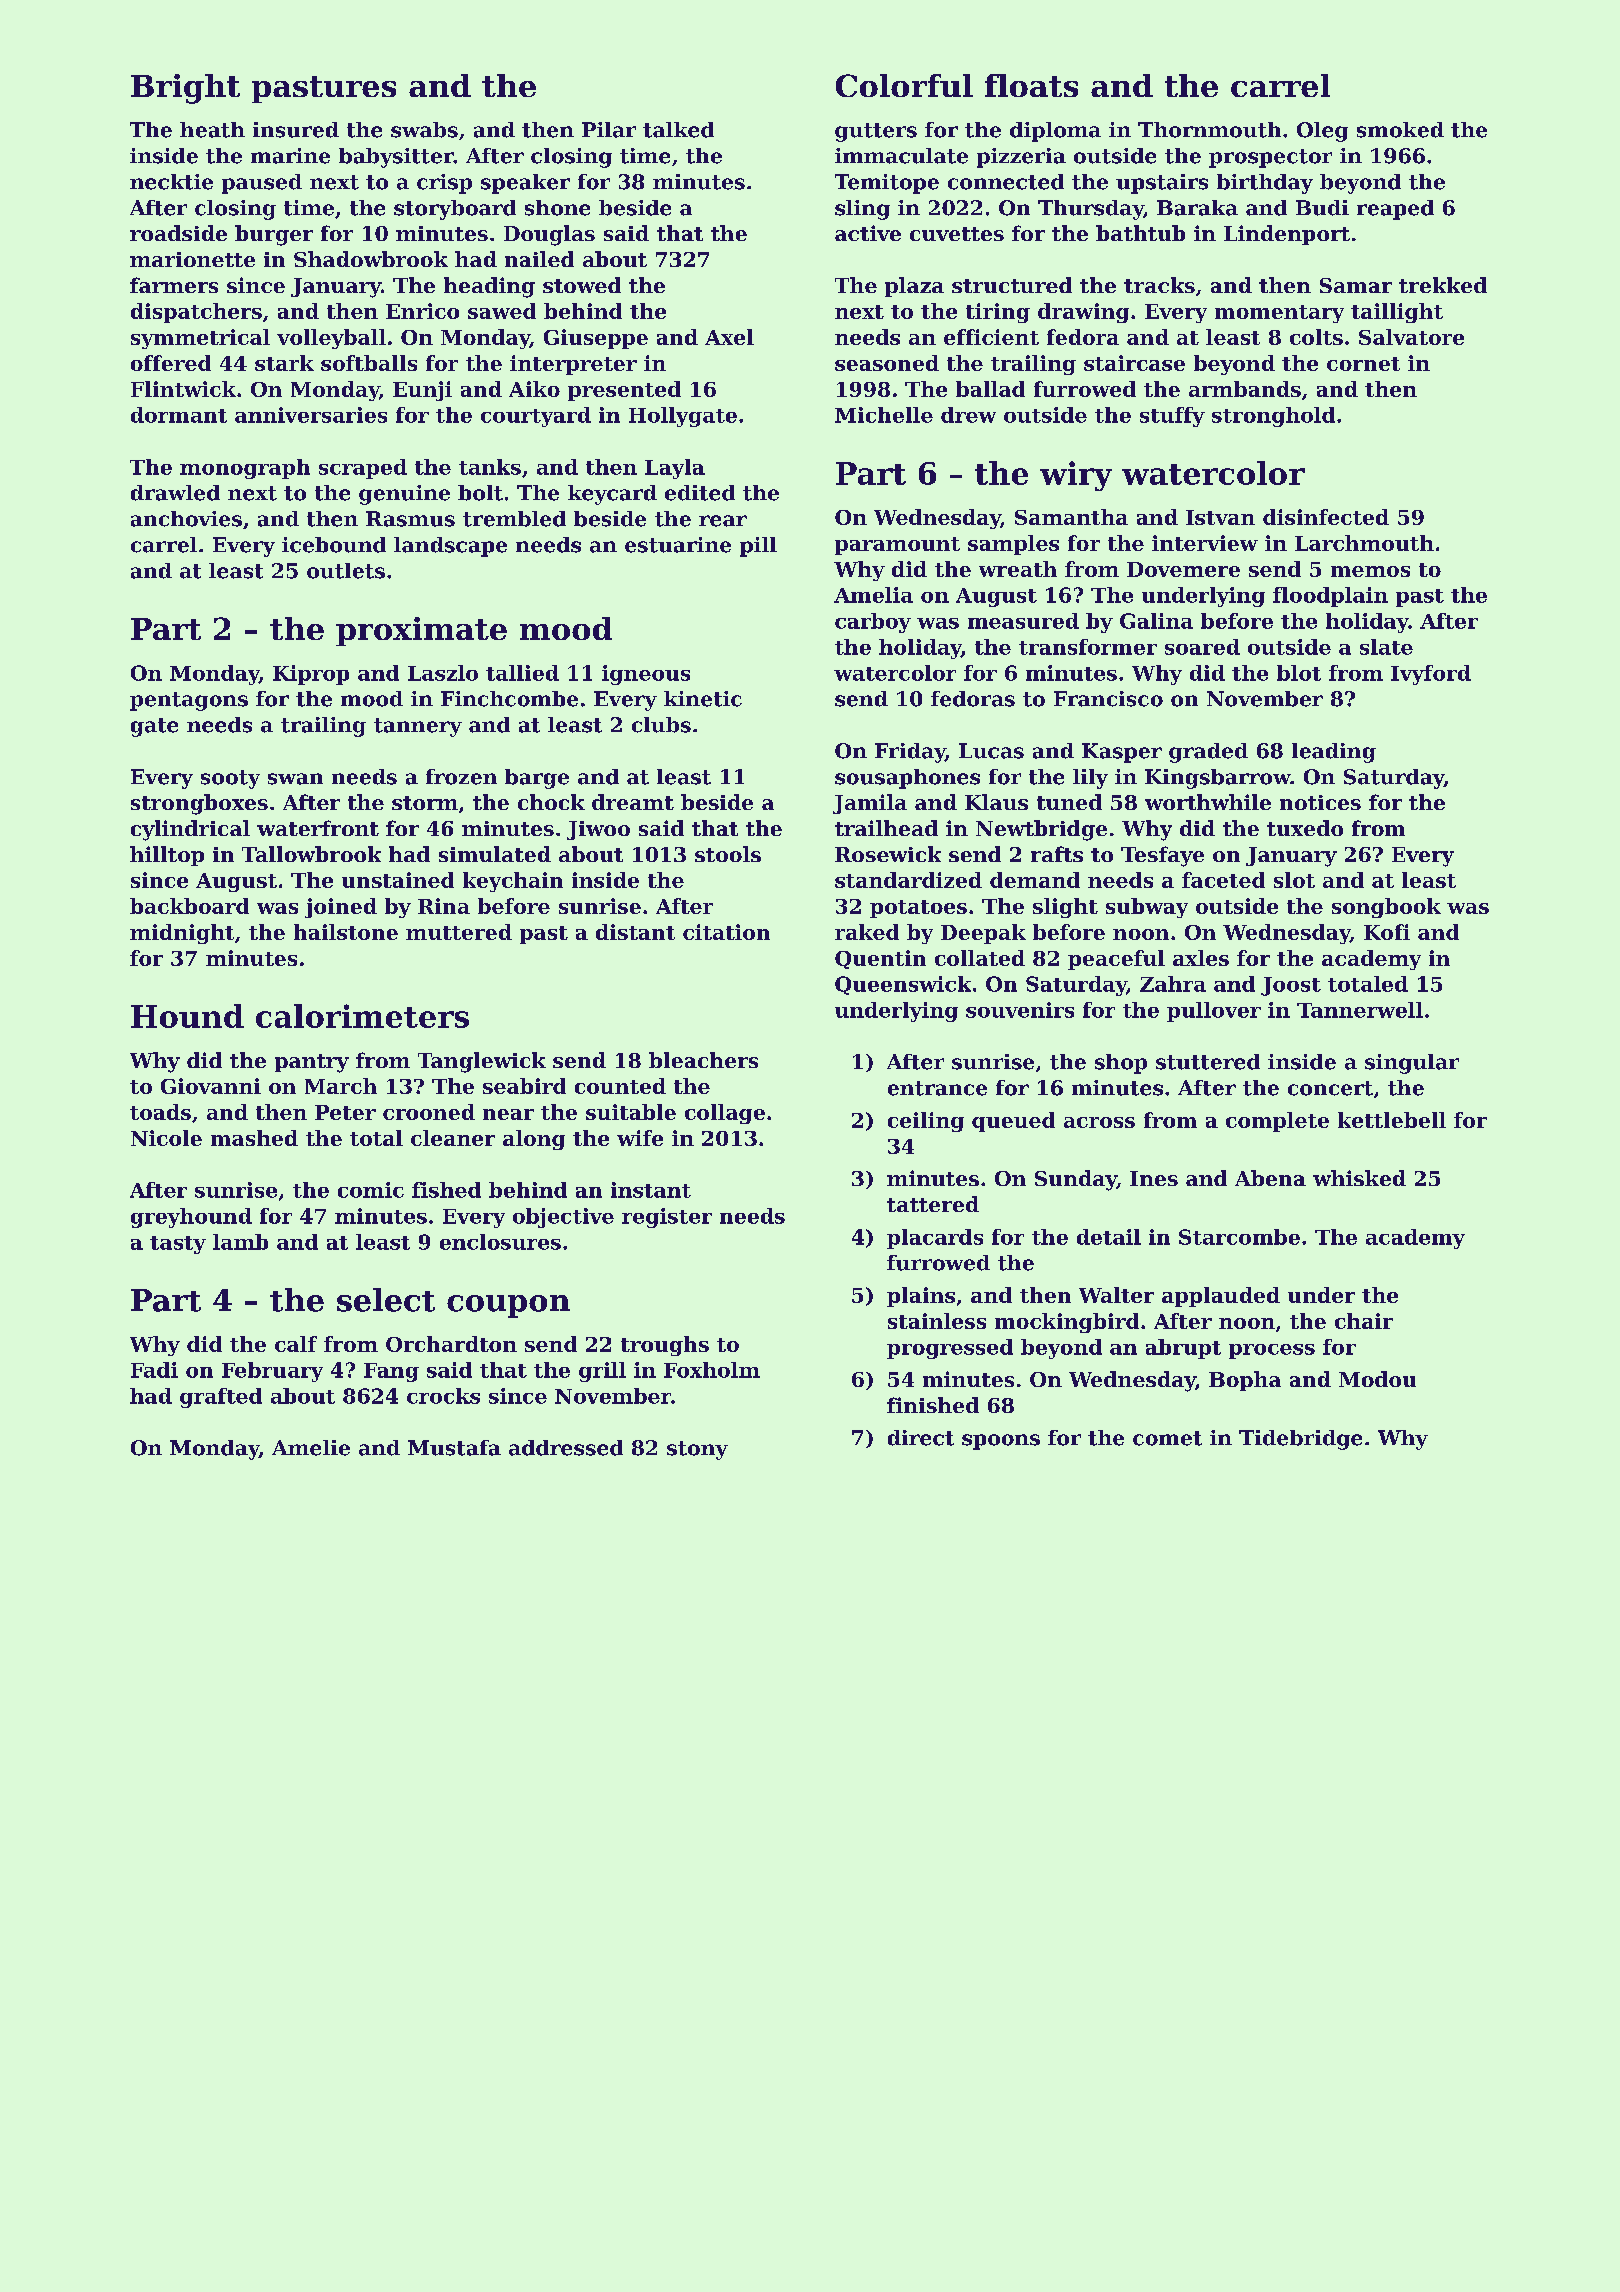  I want to click on tracks, so click(1159, 285).
